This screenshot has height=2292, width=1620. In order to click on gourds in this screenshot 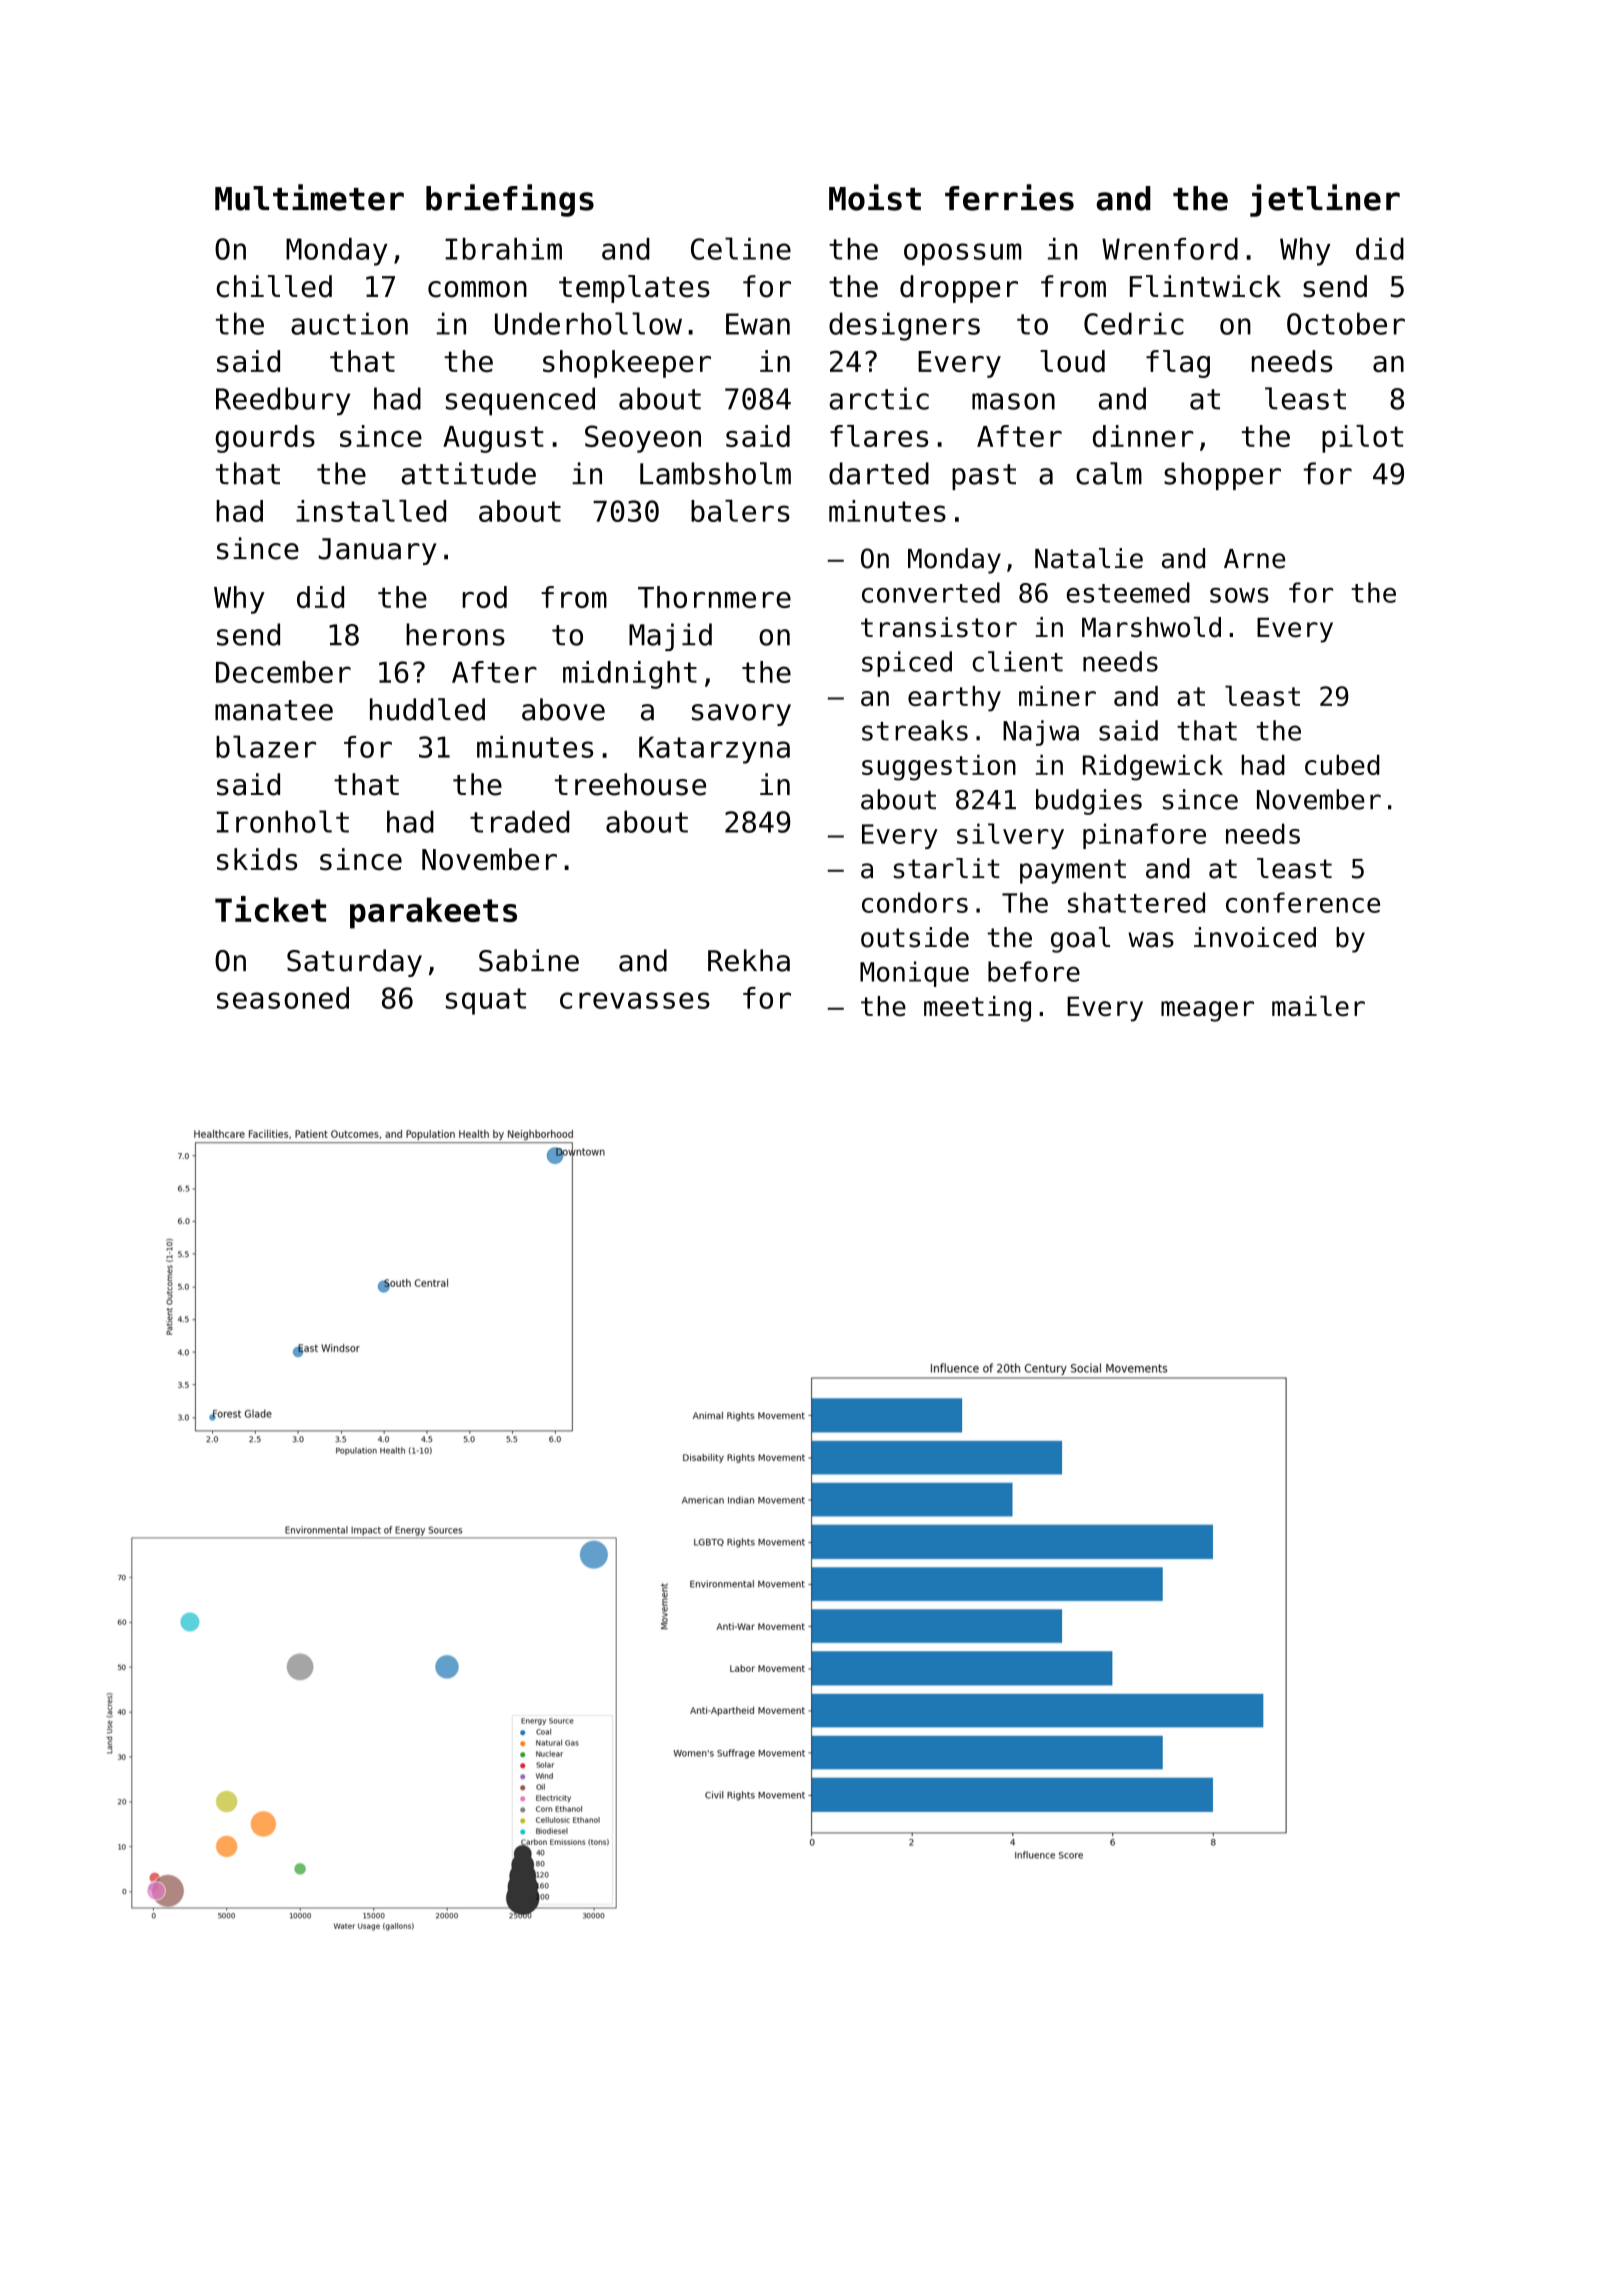, I will do `click(265, 439)`.
